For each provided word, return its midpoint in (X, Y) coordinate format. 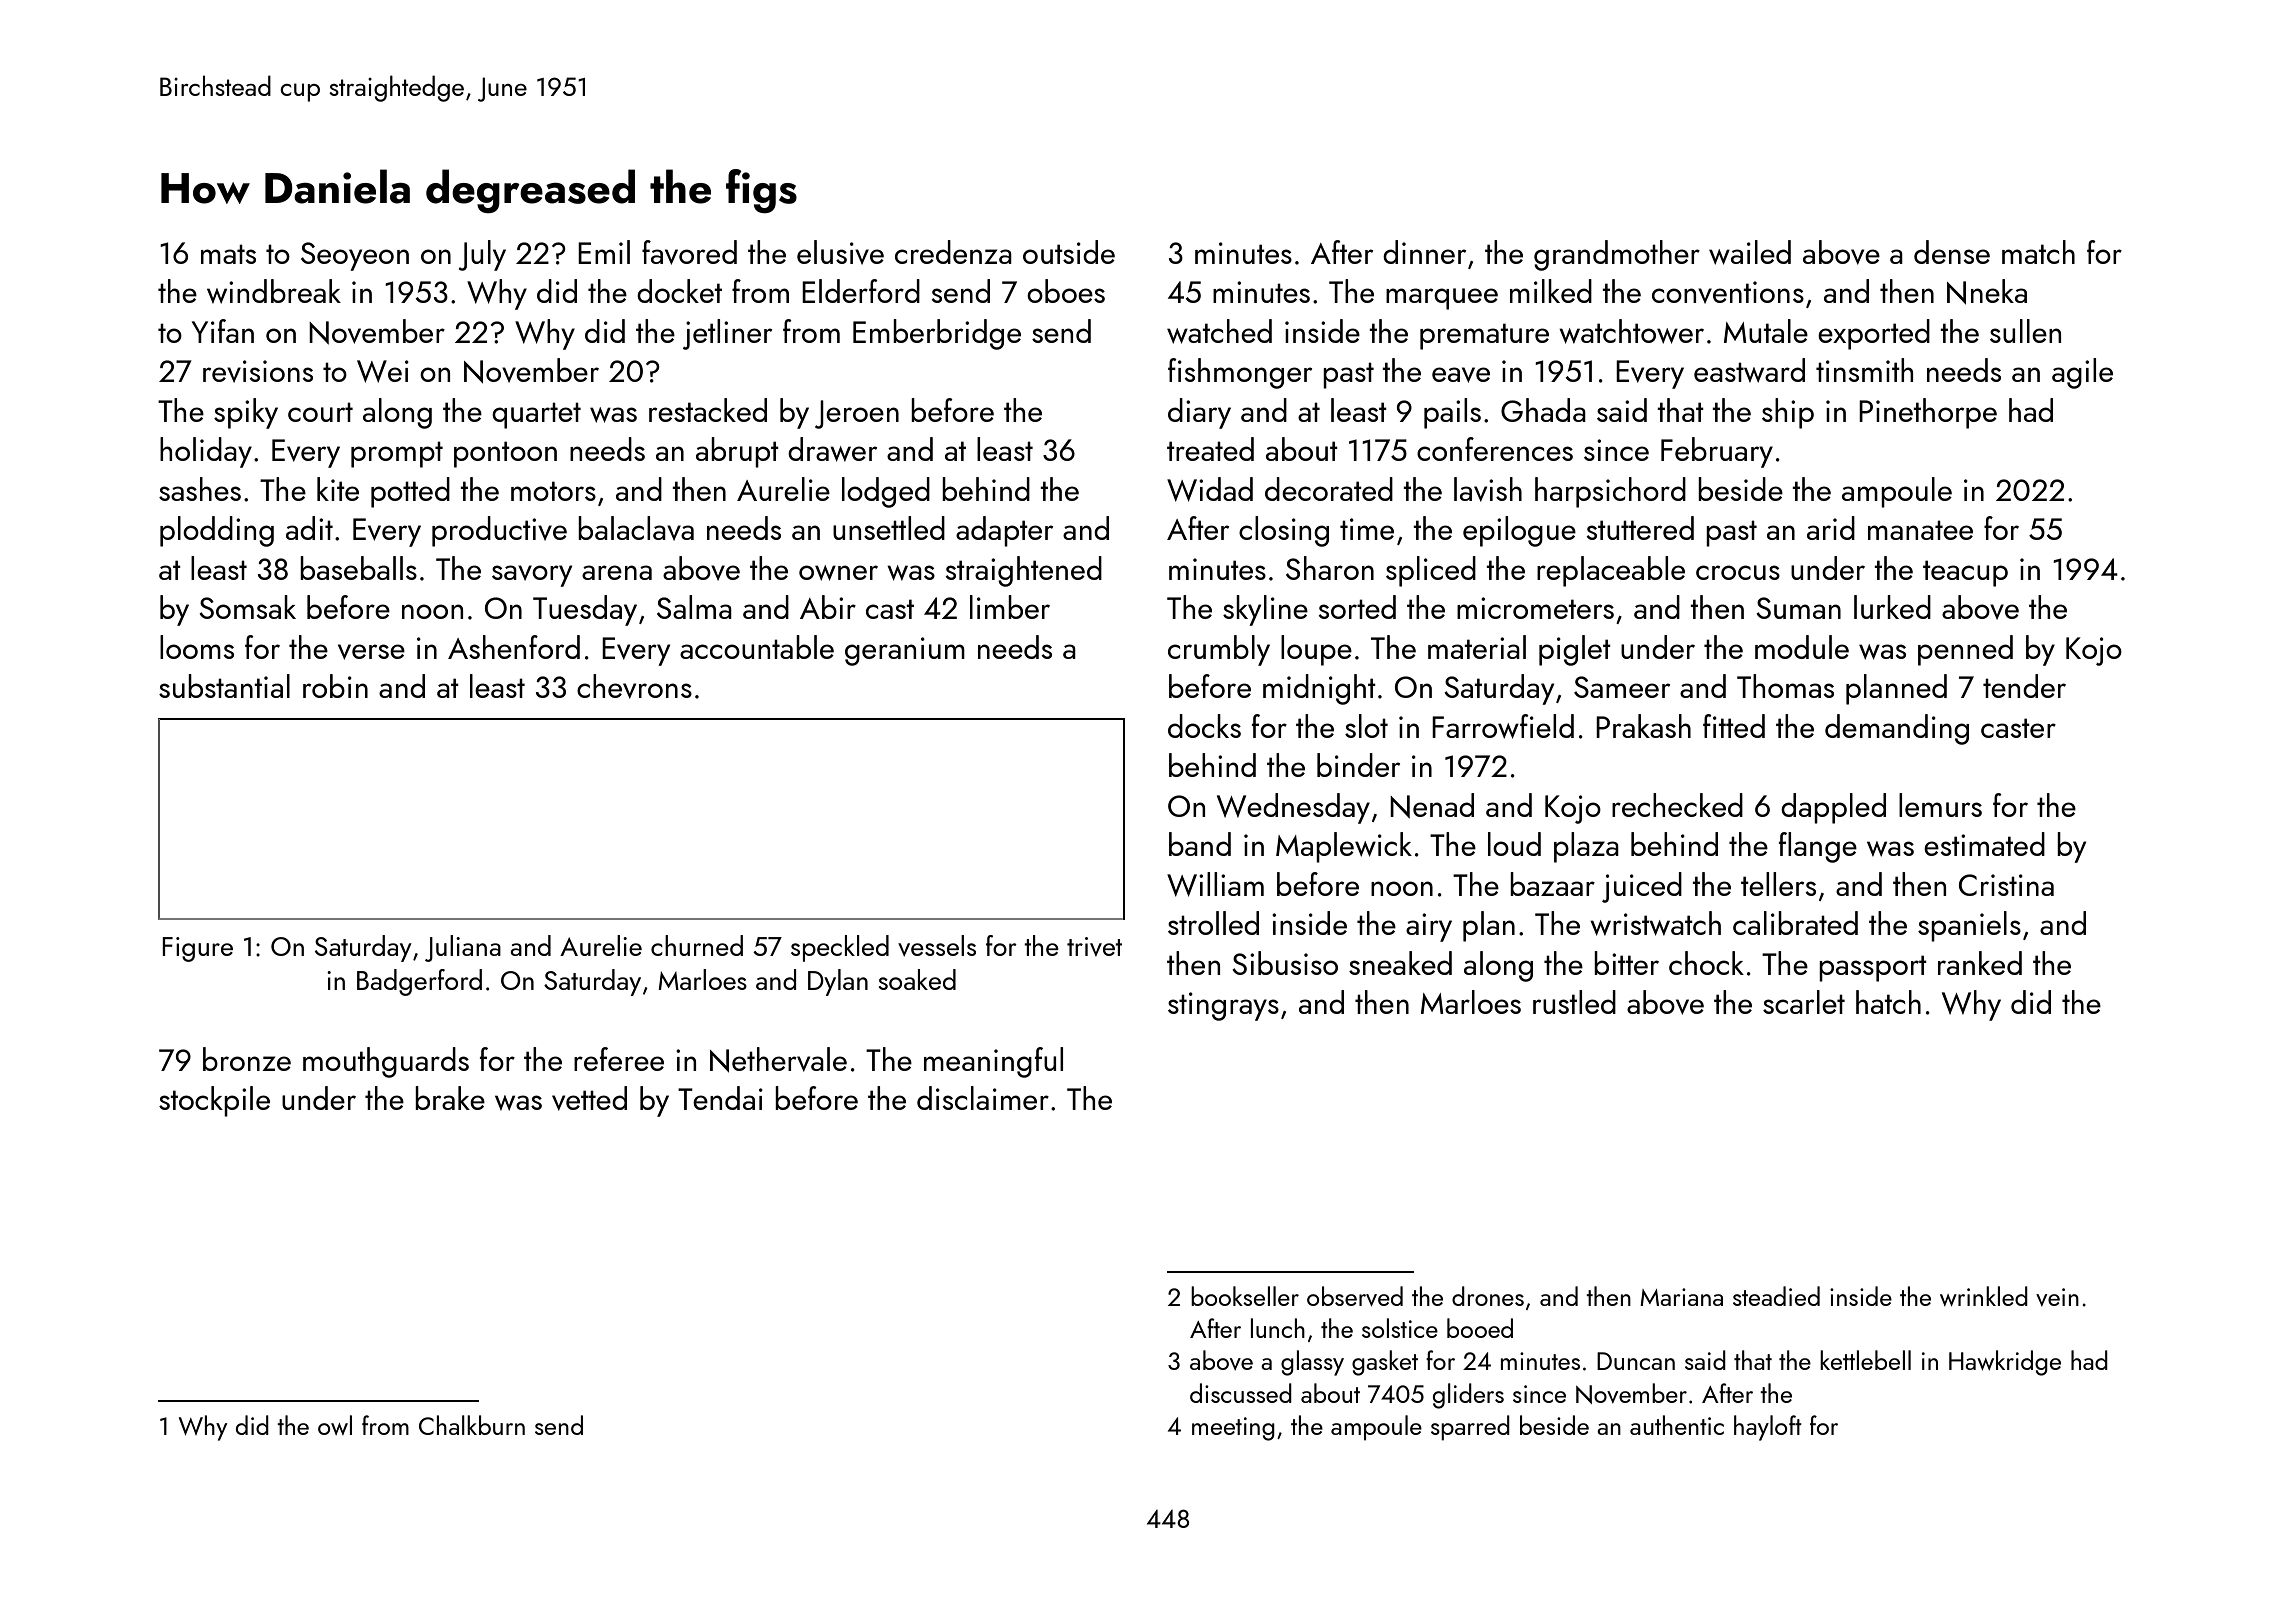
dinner (1424, 252)
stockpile (214, 1101)
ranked (1980, 963)
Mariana (1681, 1297)
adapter (1004, 531)
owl (335, 1425)
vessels (937, 946)
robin (335, 686)
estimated (1984, 844)
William (1215, 884)
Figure (197, 949)
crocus (1738, 572)
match (2038, 252)
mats (228, 254)
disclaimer (983, 1098)
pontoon (505, 454)
